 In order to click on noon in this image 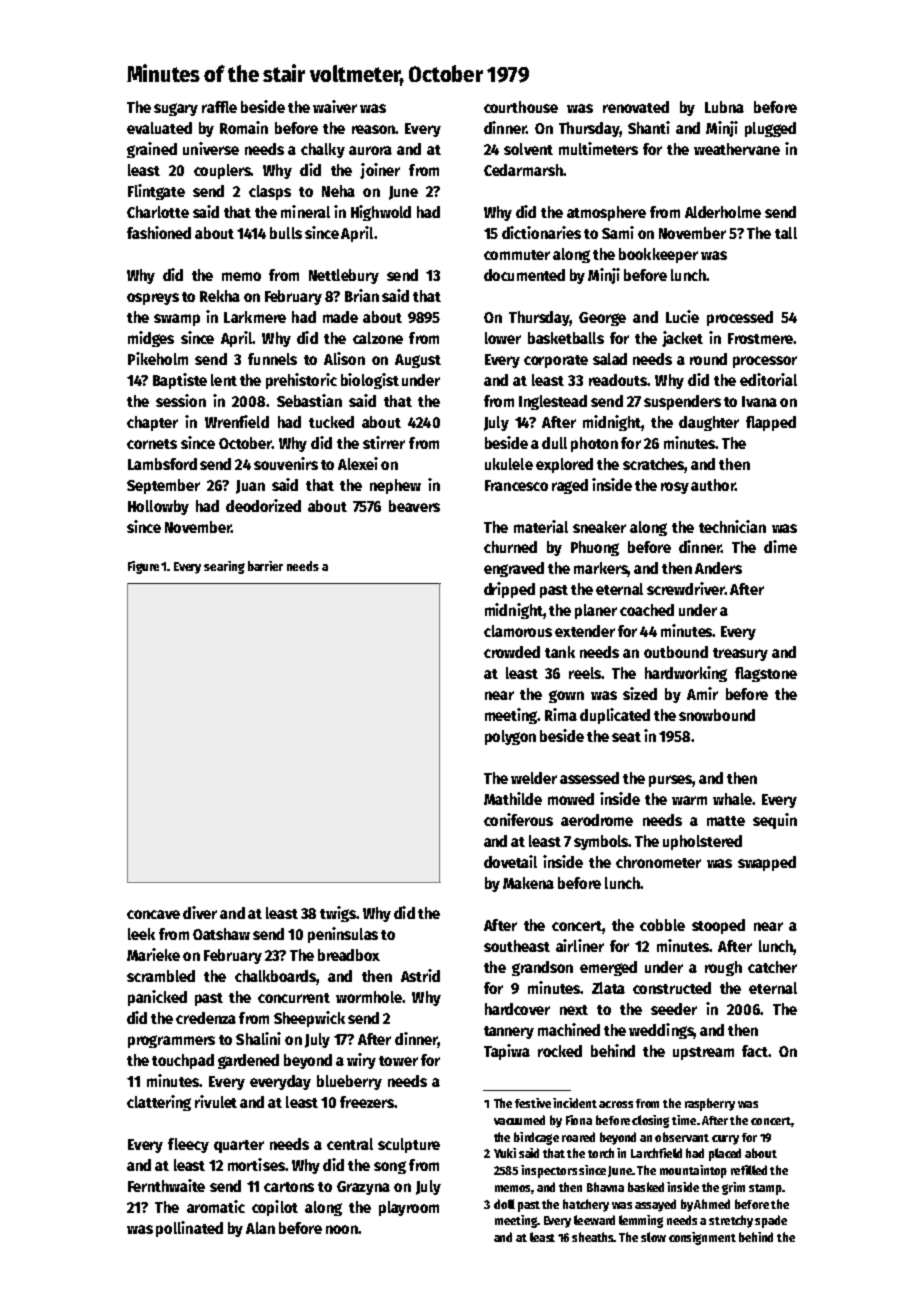, I will do `click(342, 1229)`.
